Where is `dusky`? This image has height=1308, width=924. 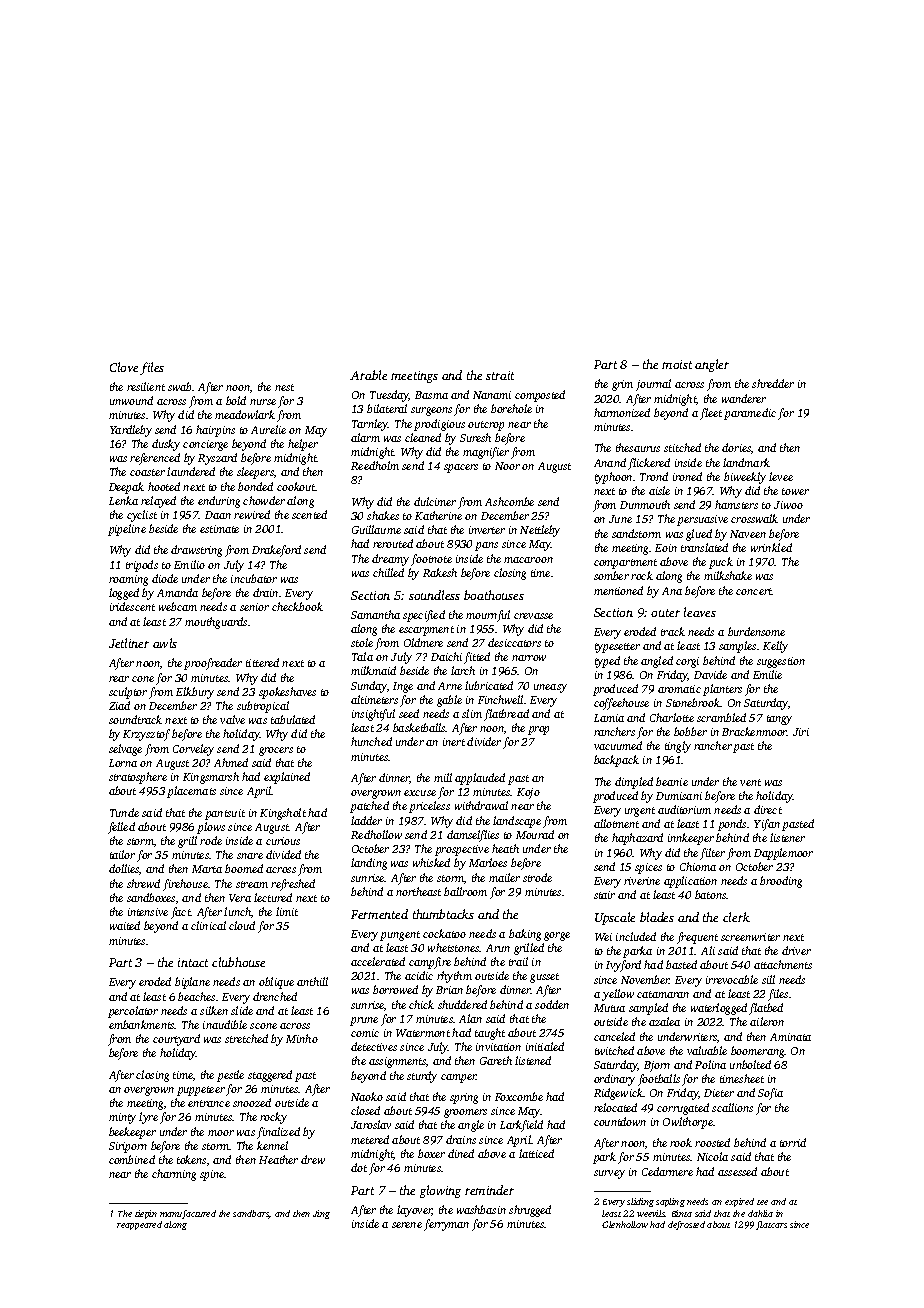 dusky is located at coordinates (166, 445).
